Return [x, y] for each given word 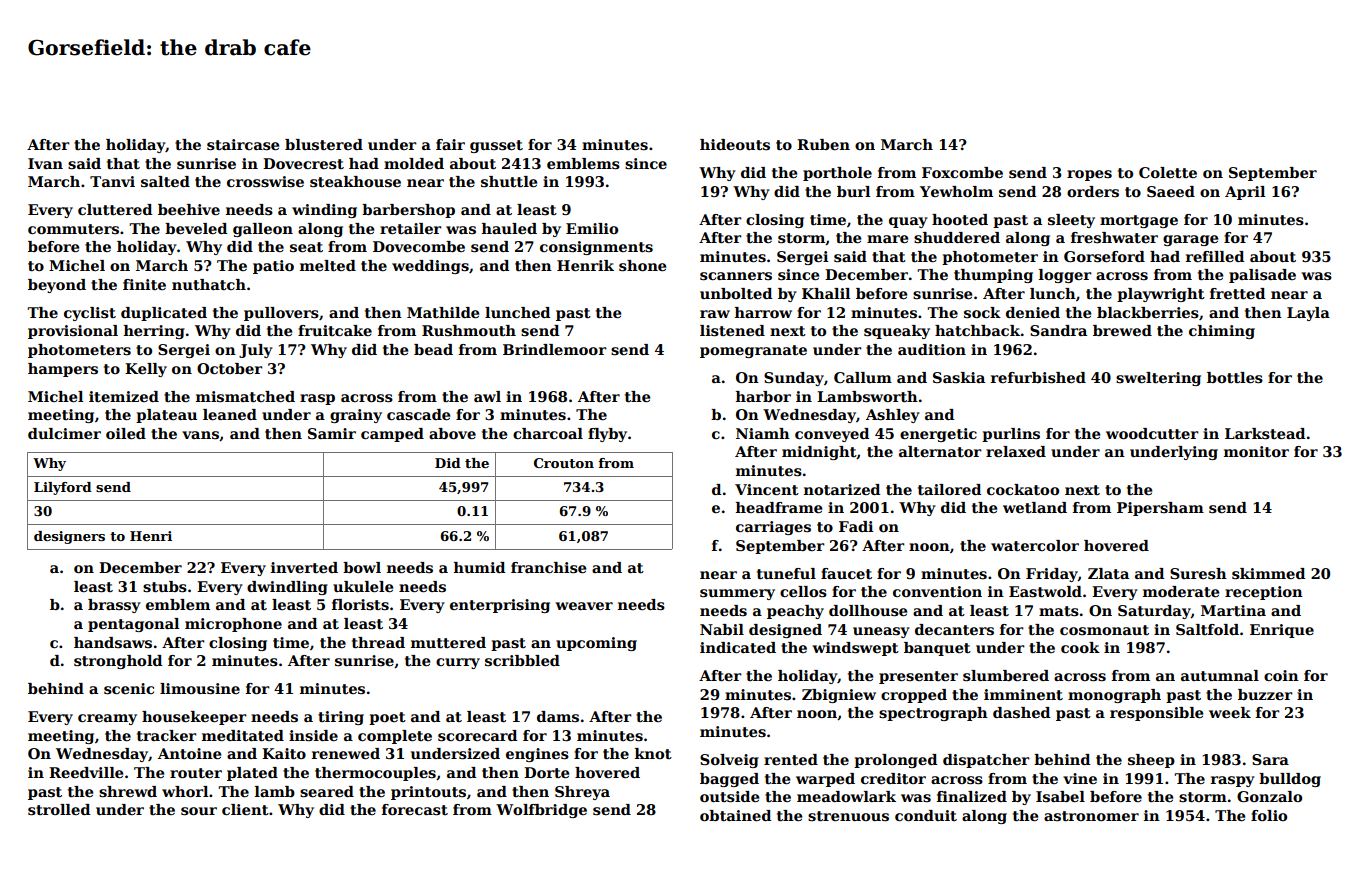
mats [1059, 611]
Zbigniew [839, 696]
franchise [548, 568]
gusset [496, 146]
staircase [243, 145]
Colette [1168, 172]
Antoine [189, 753]
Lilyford [63, 488]
